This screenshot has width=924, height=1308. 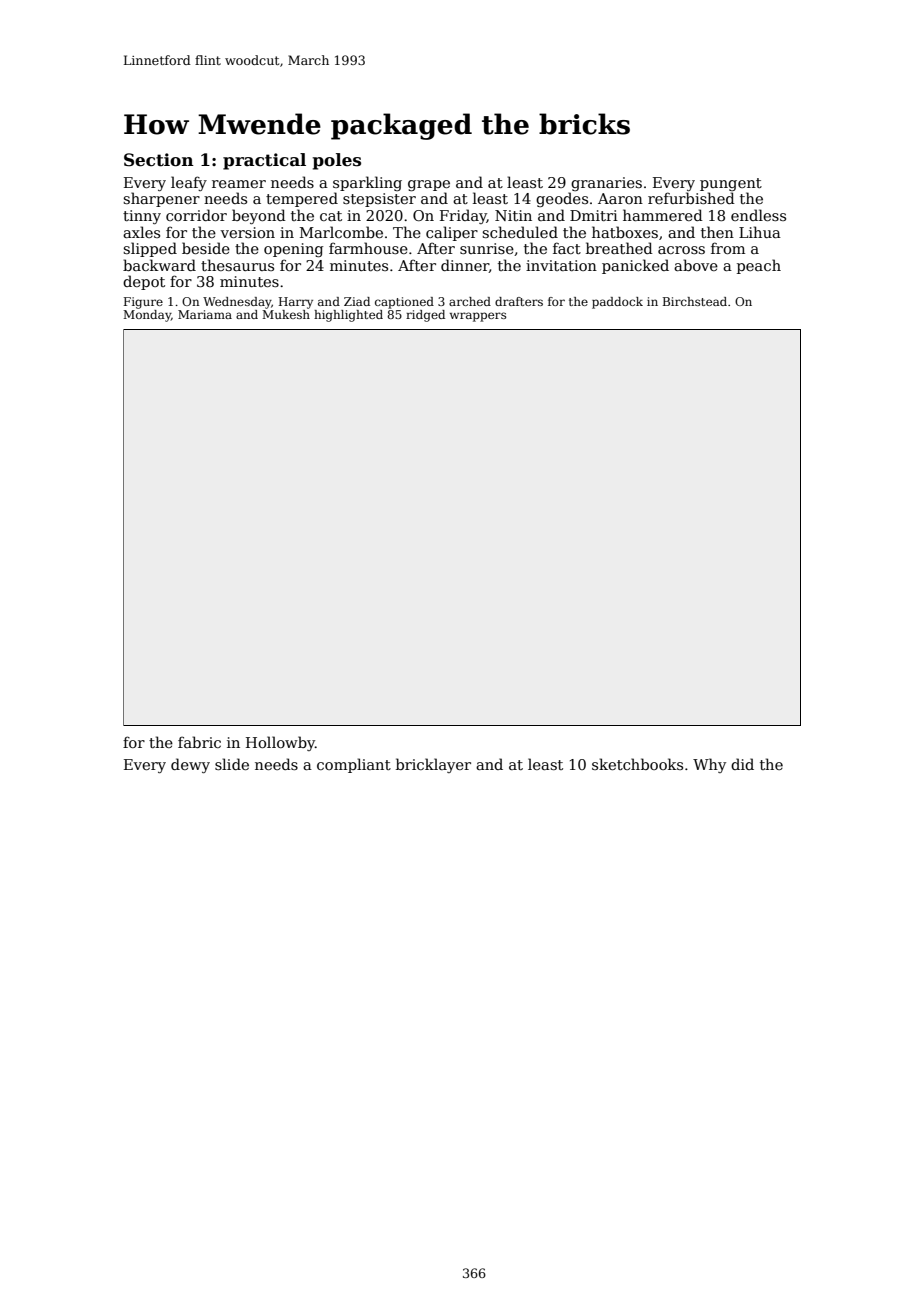 What do you see at coordinates (199, 742) in the screenshot?
I see `fabric` at bounding box center [199, 742].
